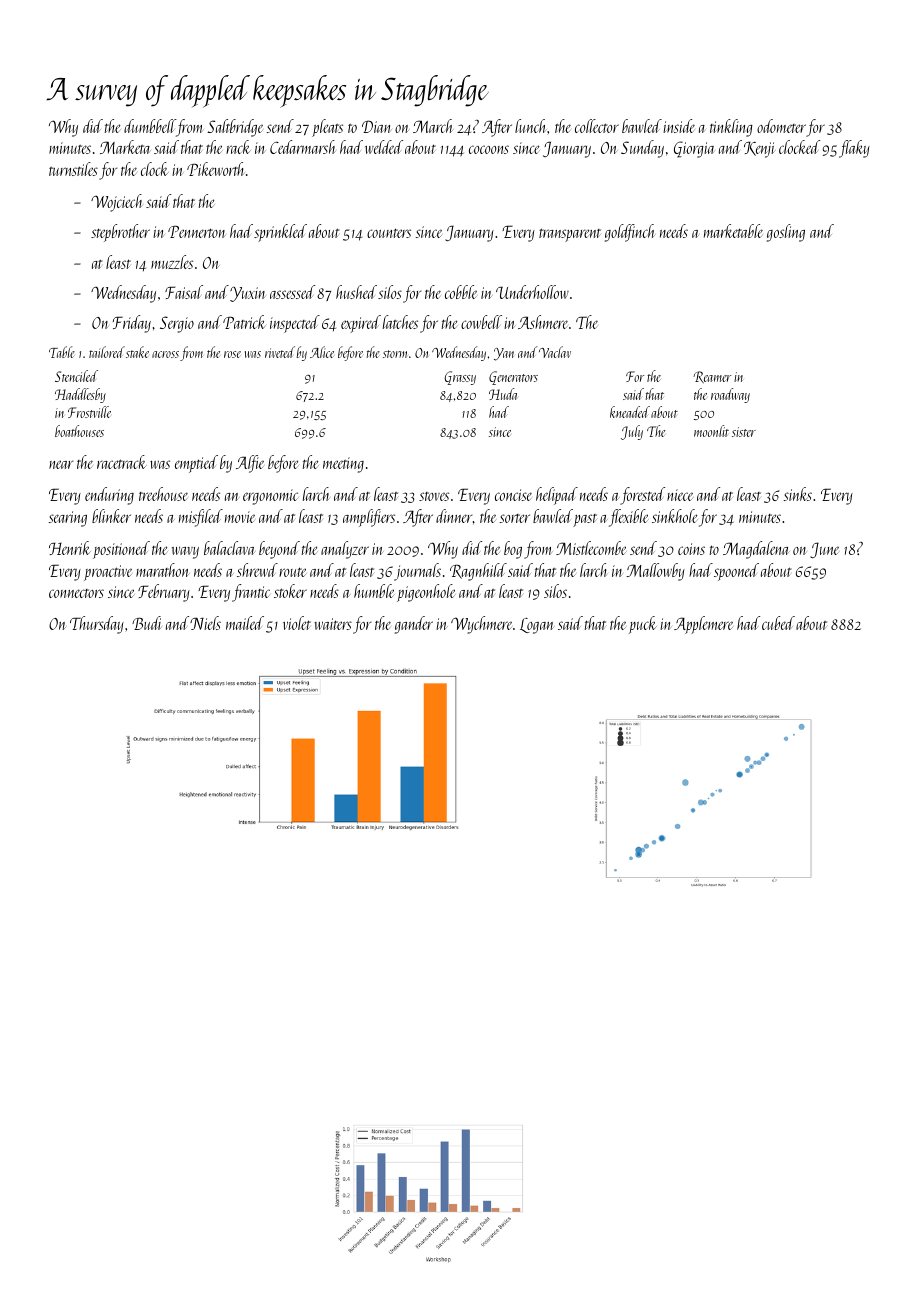 The width and height of the image is (924, 1308). What do you see at coordinates (245, 623) in the image?
I see `mailed` at bounding box center [245, 623].
